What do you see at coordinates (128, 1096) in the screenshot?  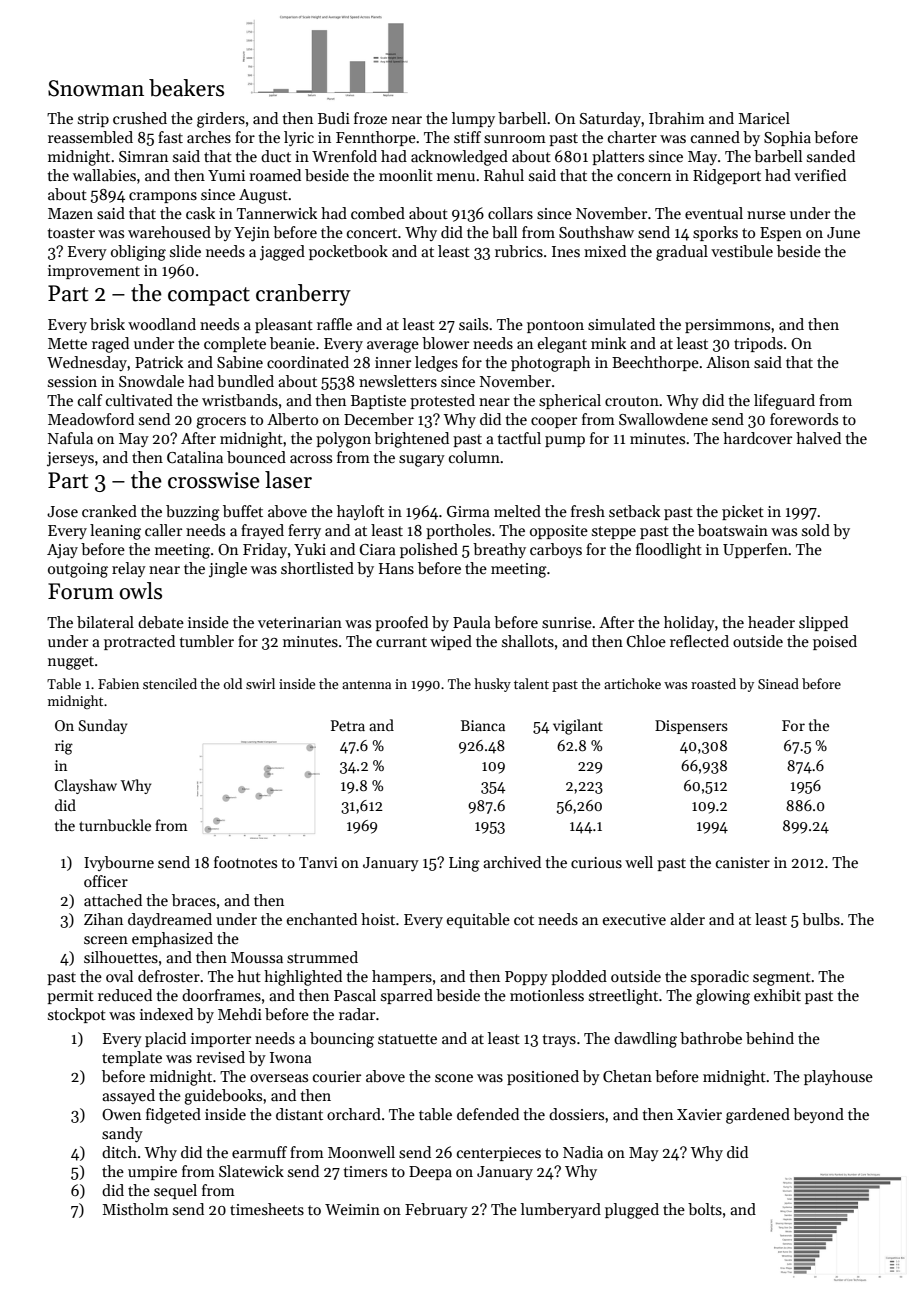 I see `assayed` at bounding box center [128, 1096].
